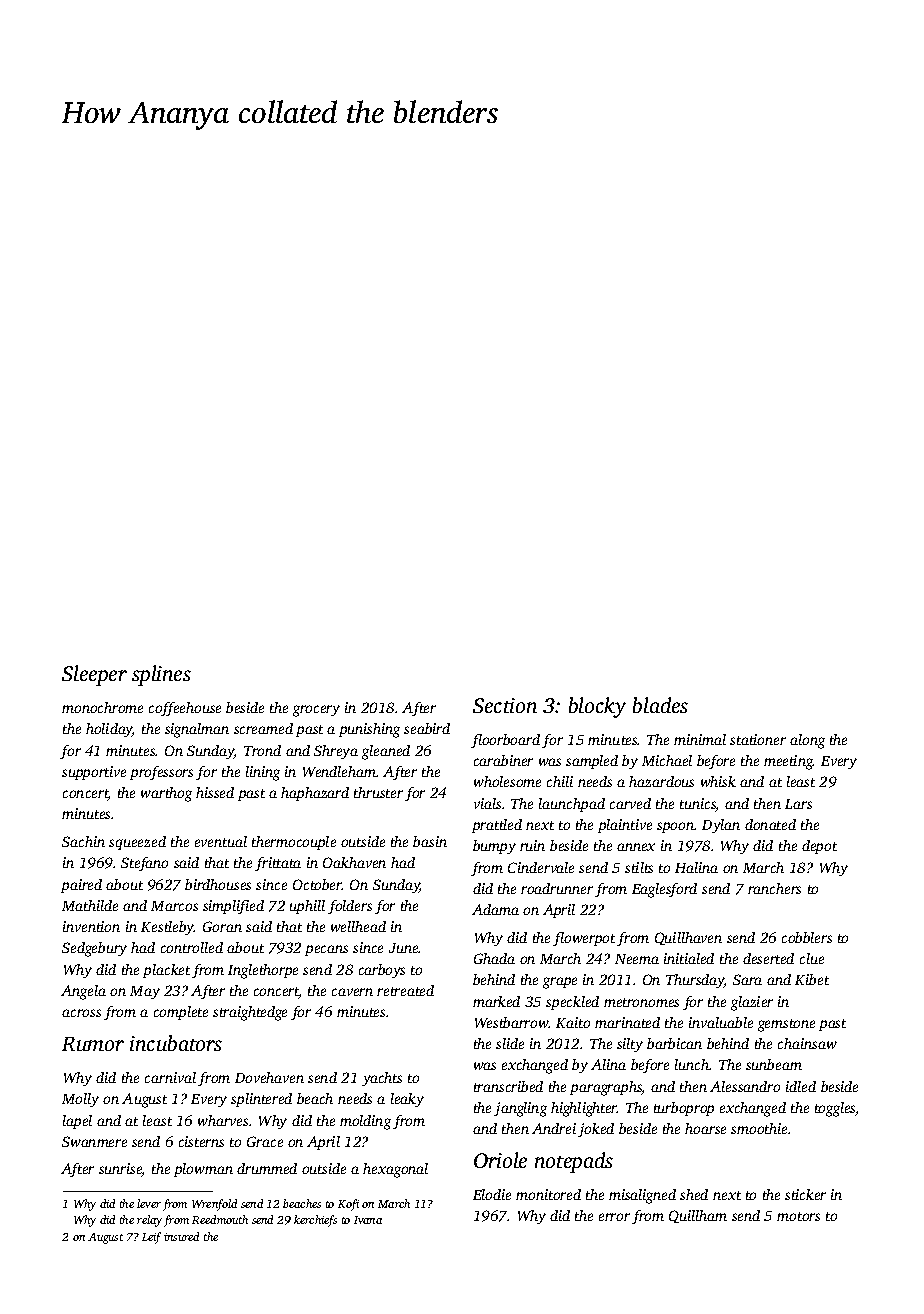  Describe the element at coordinates (161, 675) in the screenshot. I see `splines` at that location.
